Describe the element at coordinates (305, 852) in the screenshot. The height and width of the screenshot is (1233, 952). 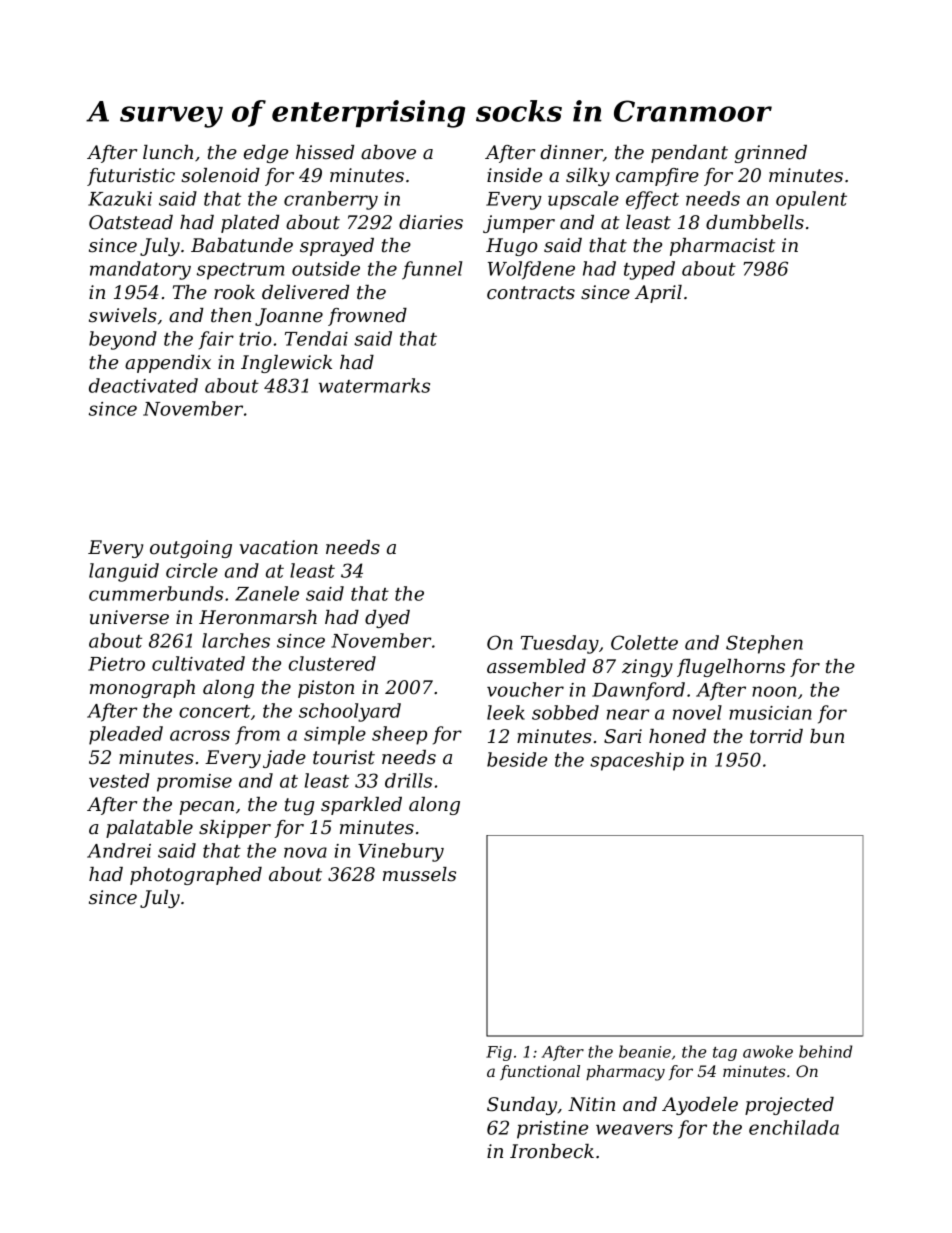
I see `nova` at that location.
